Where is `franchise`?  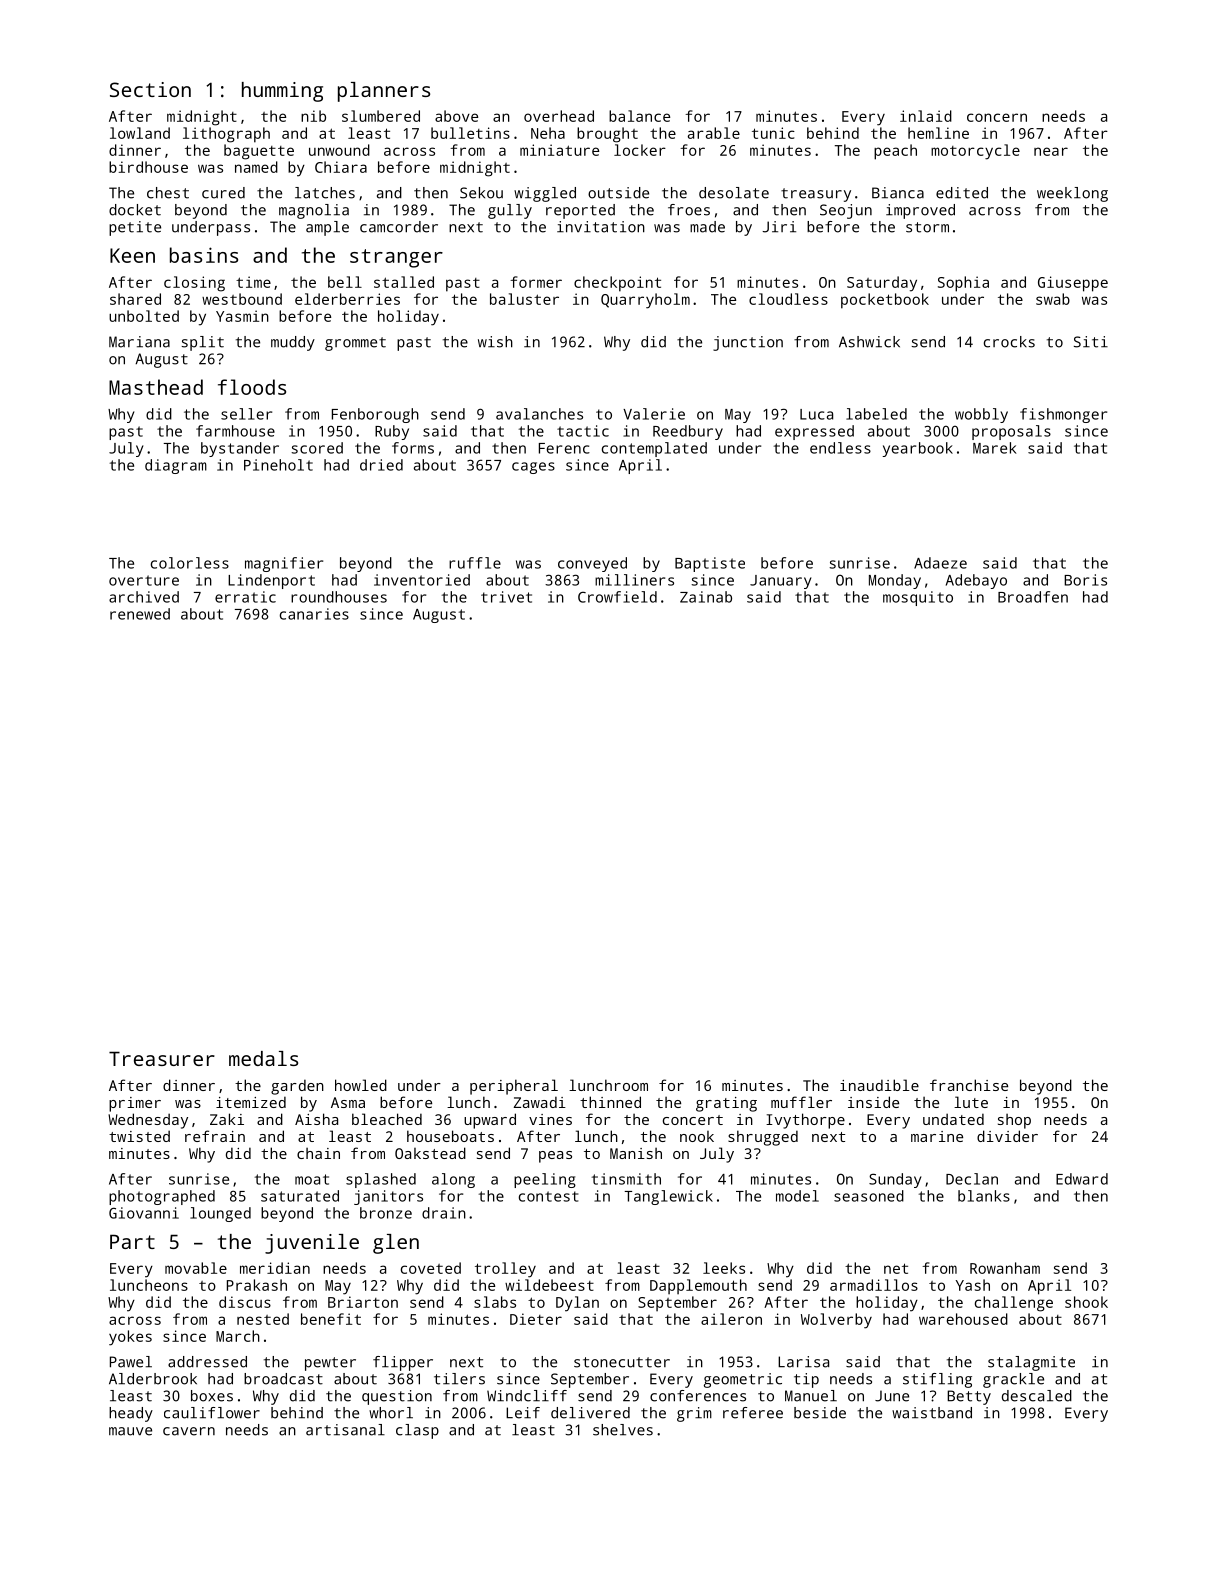
franchise is located at coordinates (969, 1085).
